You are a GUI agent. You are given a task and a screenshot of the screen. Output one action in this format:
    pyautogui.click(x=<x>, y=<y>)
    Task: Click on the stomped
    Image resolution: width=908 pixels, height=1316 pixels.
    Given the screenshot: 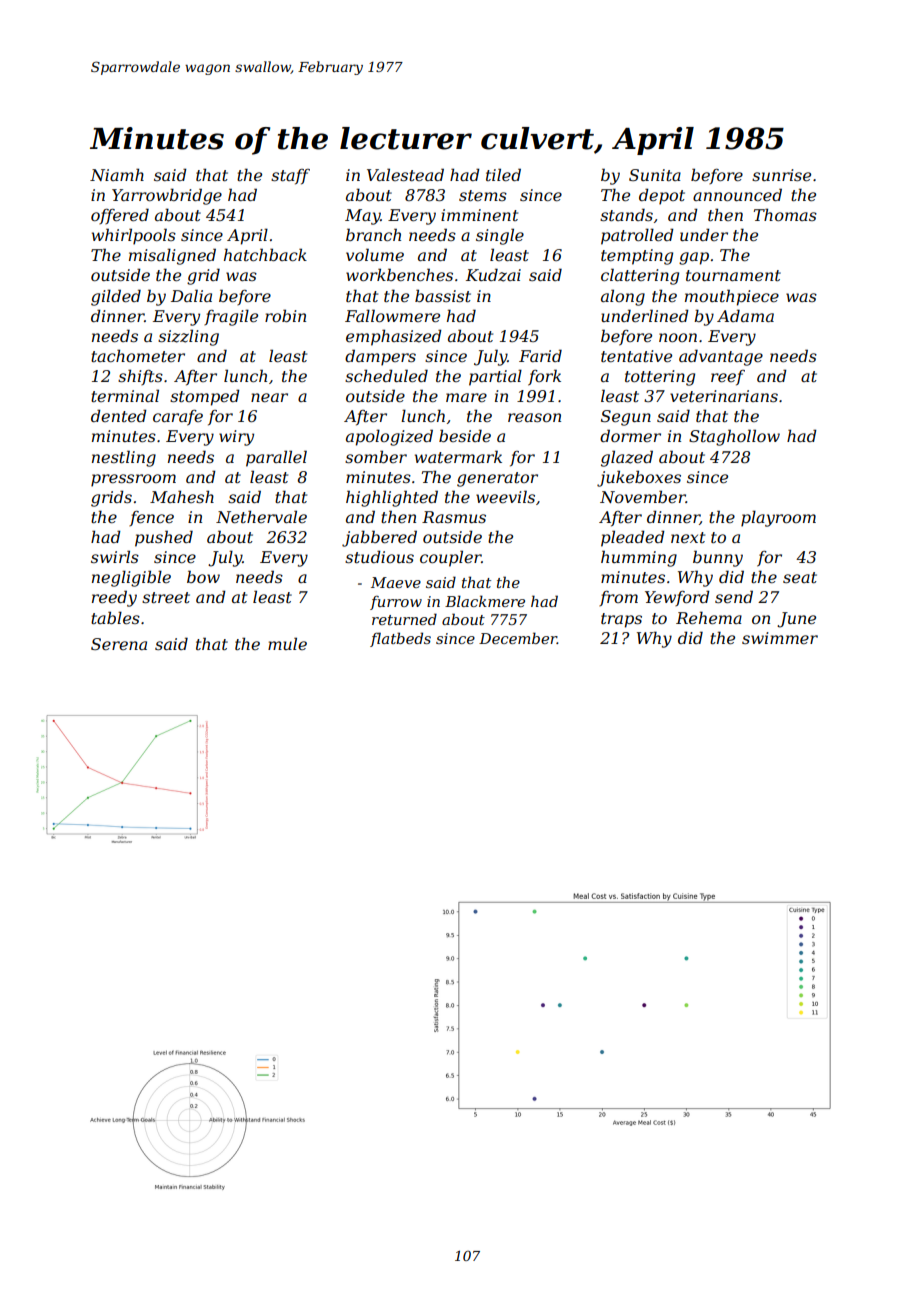 What is the action you would take?
    pyautogui.click(x=205, y=397)
